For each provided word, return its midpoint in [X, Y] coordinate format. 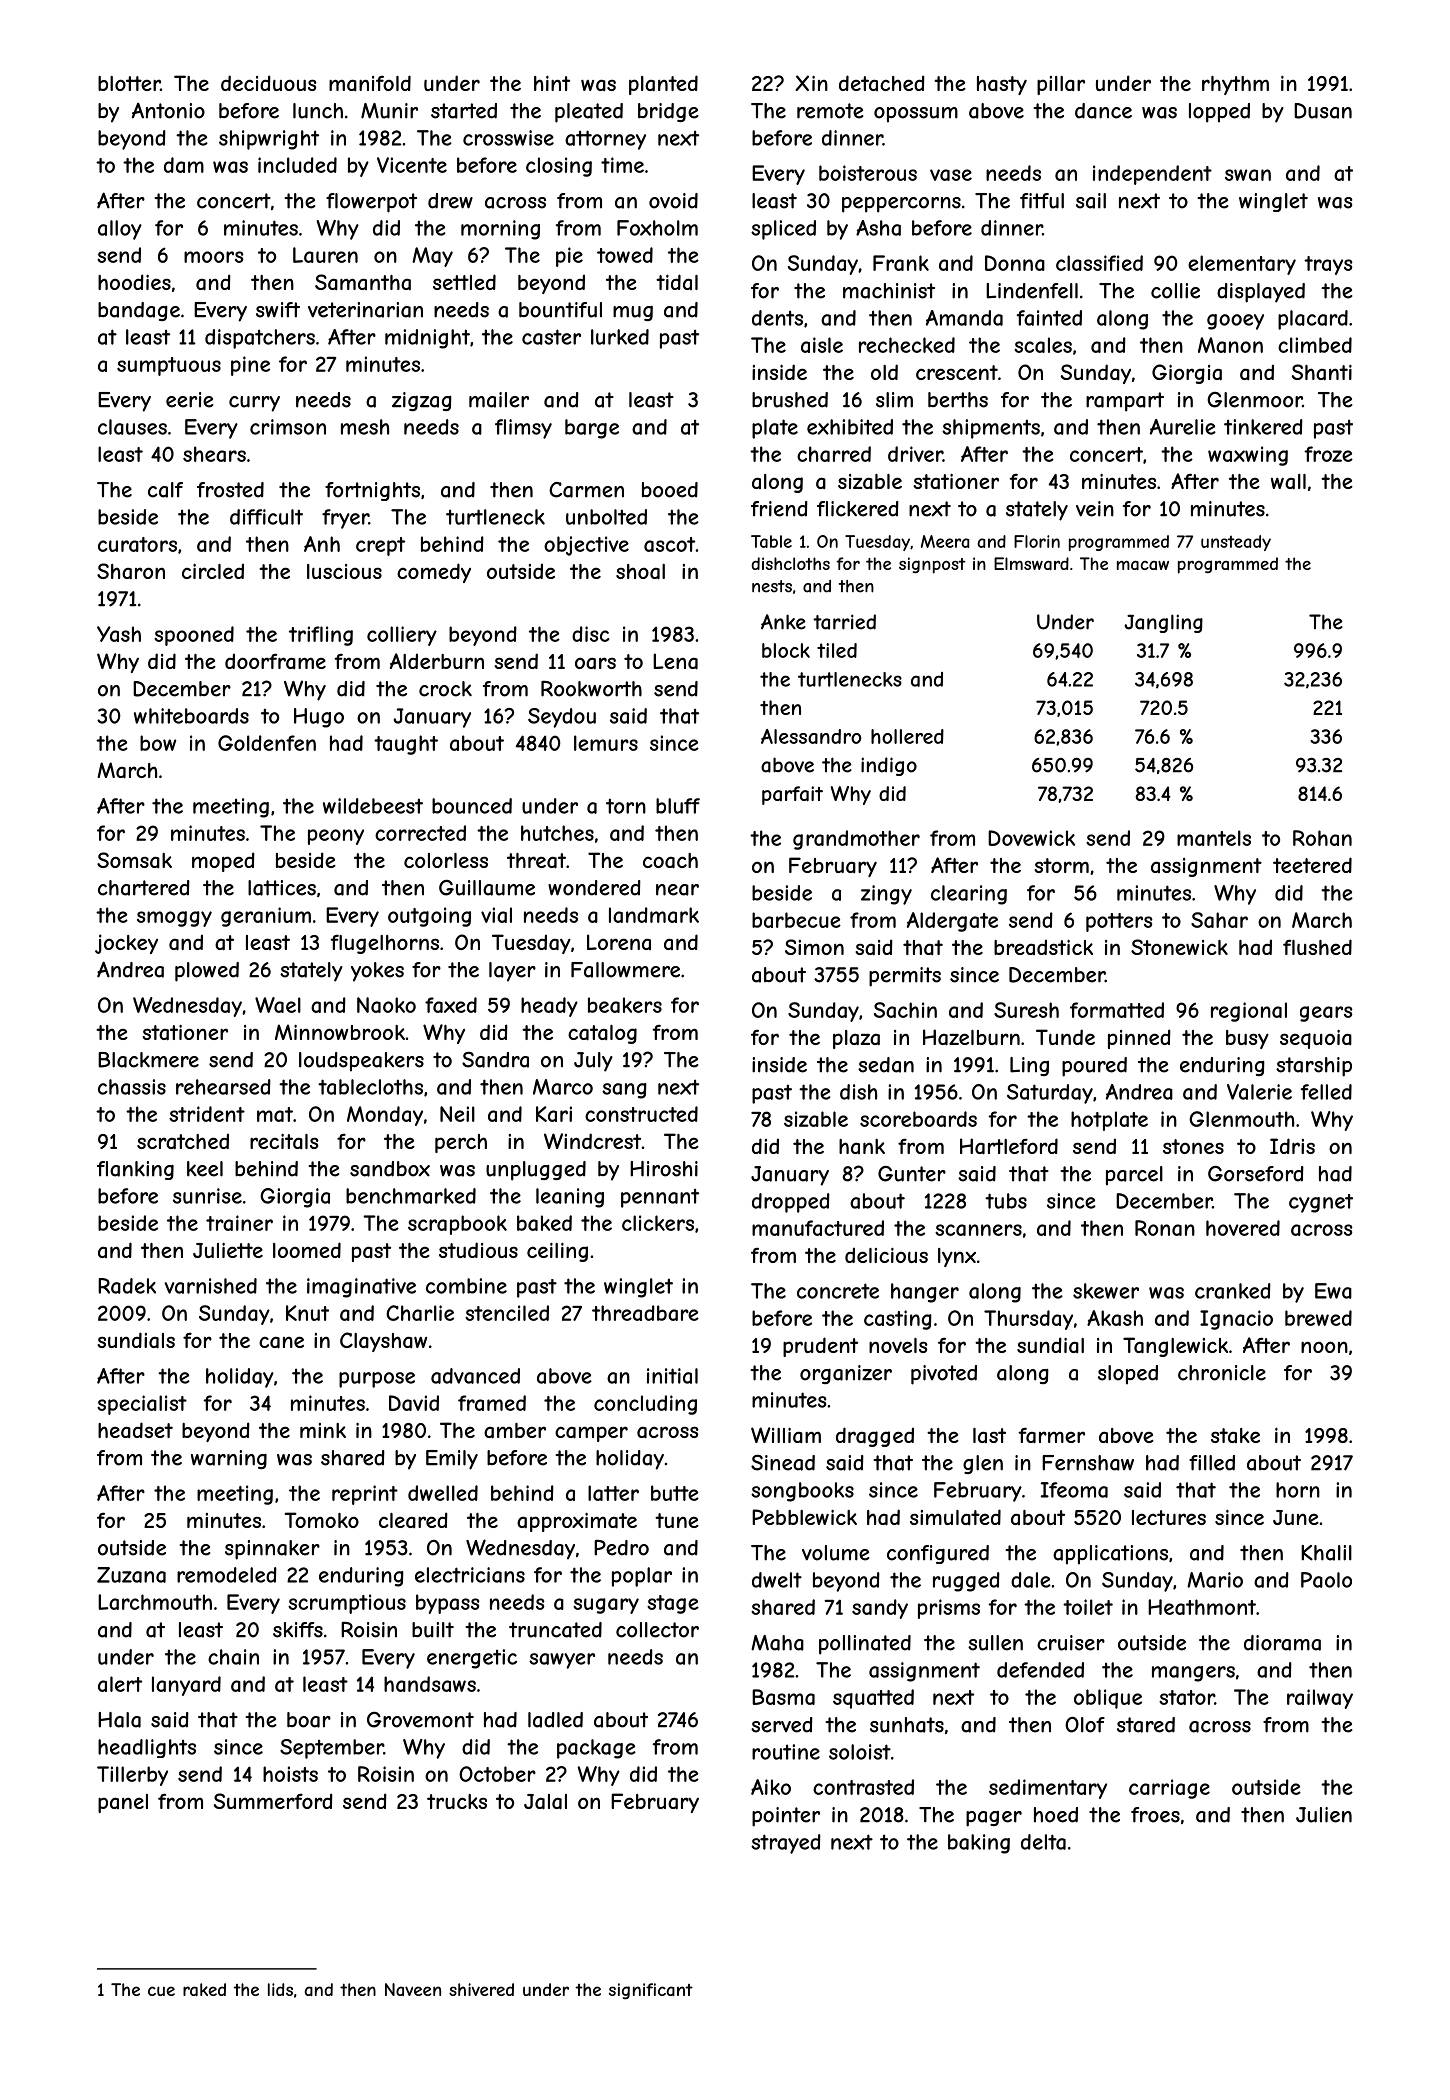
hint [552, 83]
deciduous [269, 83]
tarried [844, 622]
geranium [266, 917]
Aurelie [1183, 427]
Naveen [413, 1989]
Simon [814, 947]
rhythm [1235, 85]
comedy [434, 573]
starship [1314, 1067]
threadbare [645, 1313]
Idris [1292, 1146]
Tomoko [321, 1520]
